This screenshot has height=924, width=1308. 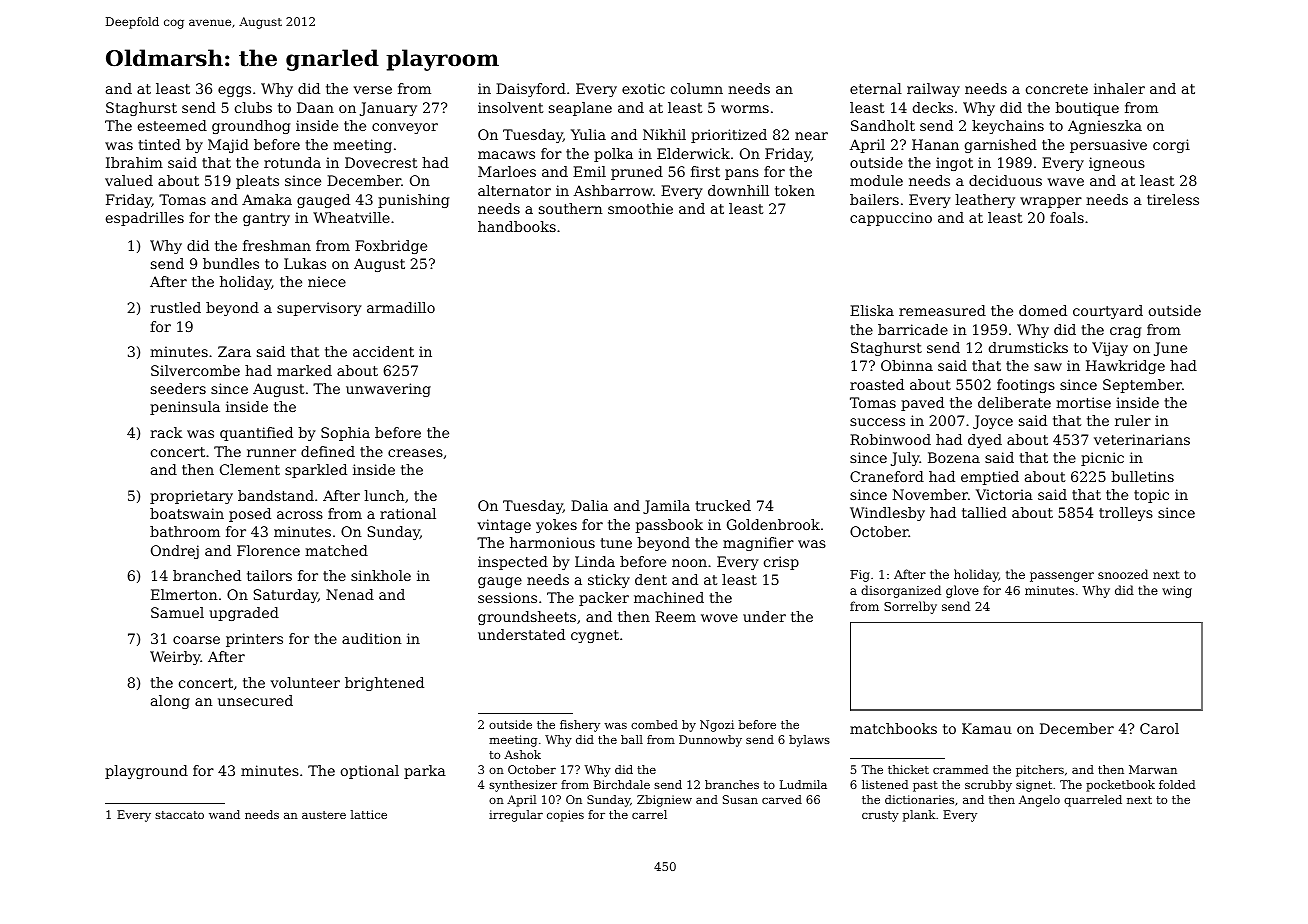 I want to click on esteemed, so click(x=172, y=125).
